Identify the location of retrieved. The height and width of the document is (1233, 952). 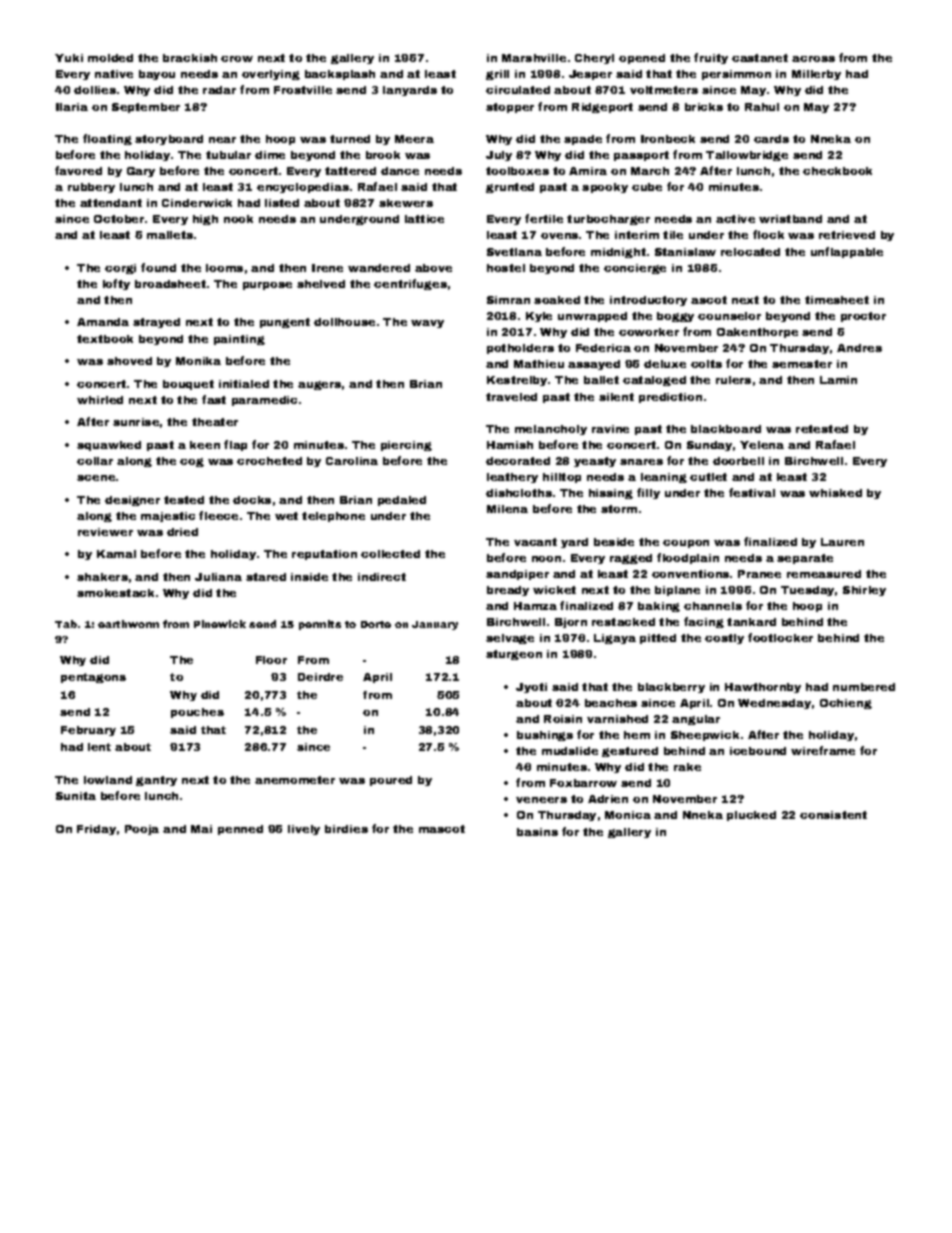
(847, 235).
